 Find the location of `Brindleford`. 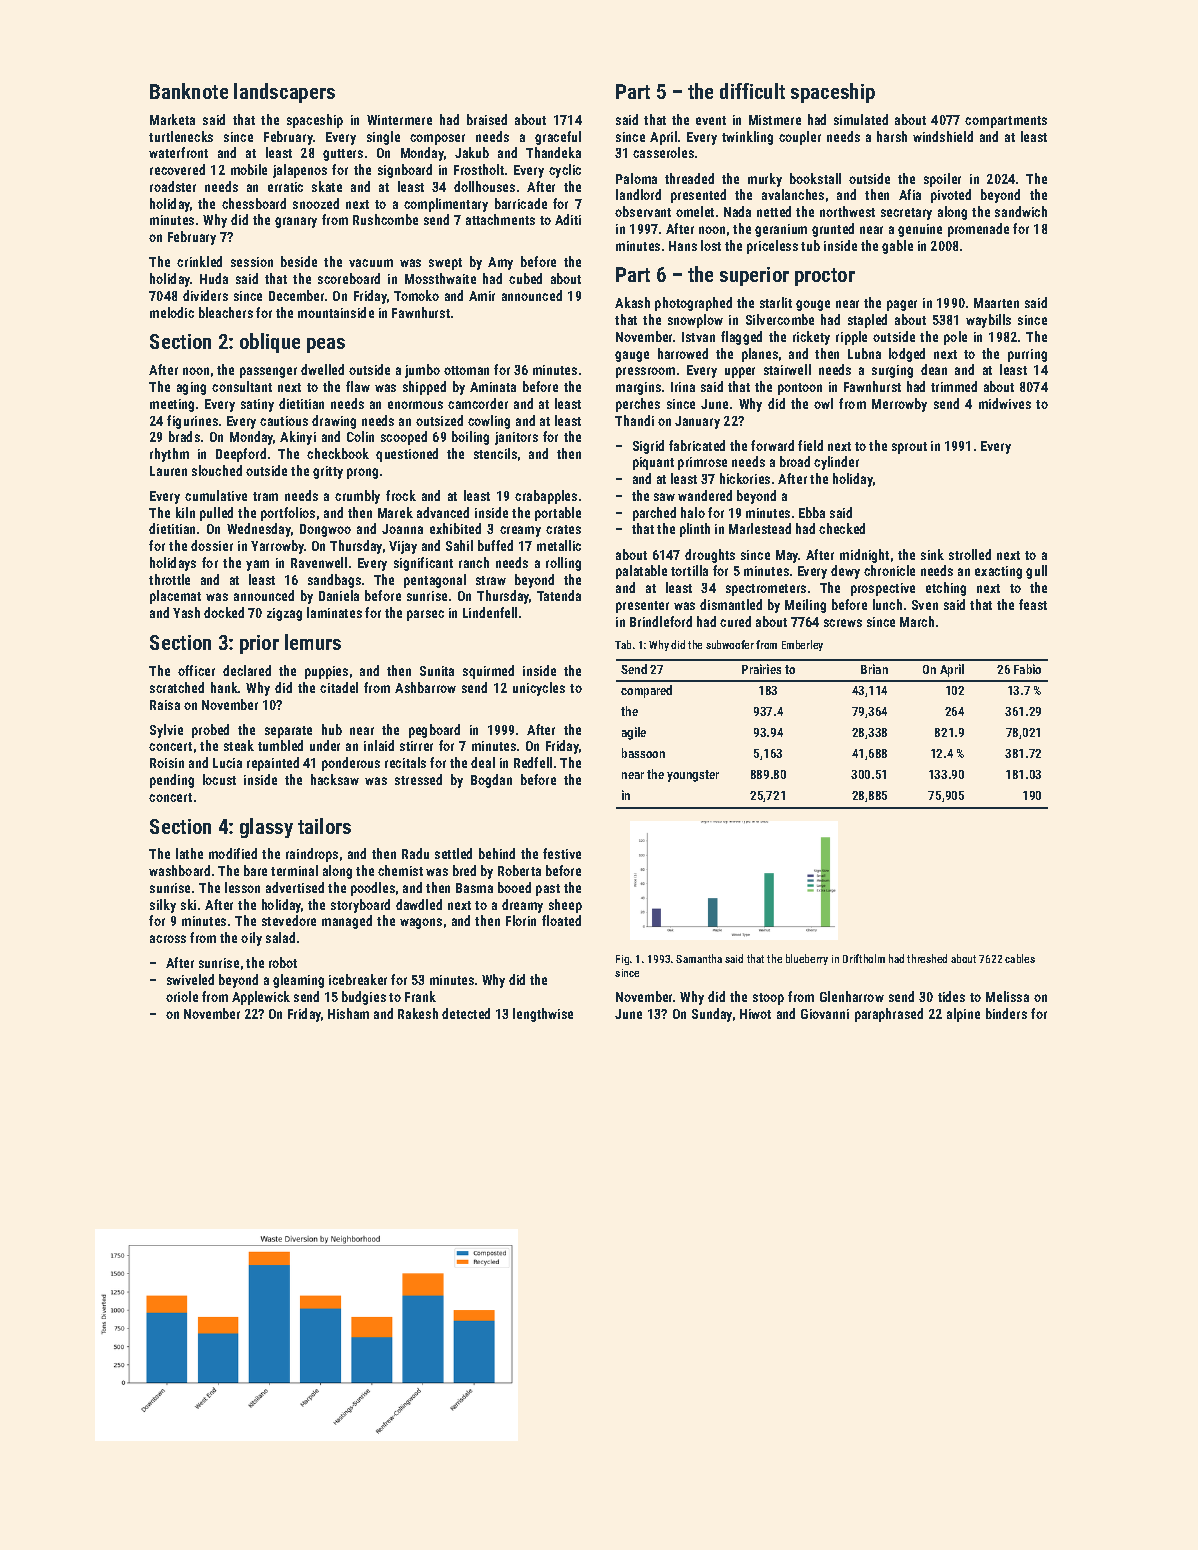

Brindleford is located at coordinates (661, 621).
